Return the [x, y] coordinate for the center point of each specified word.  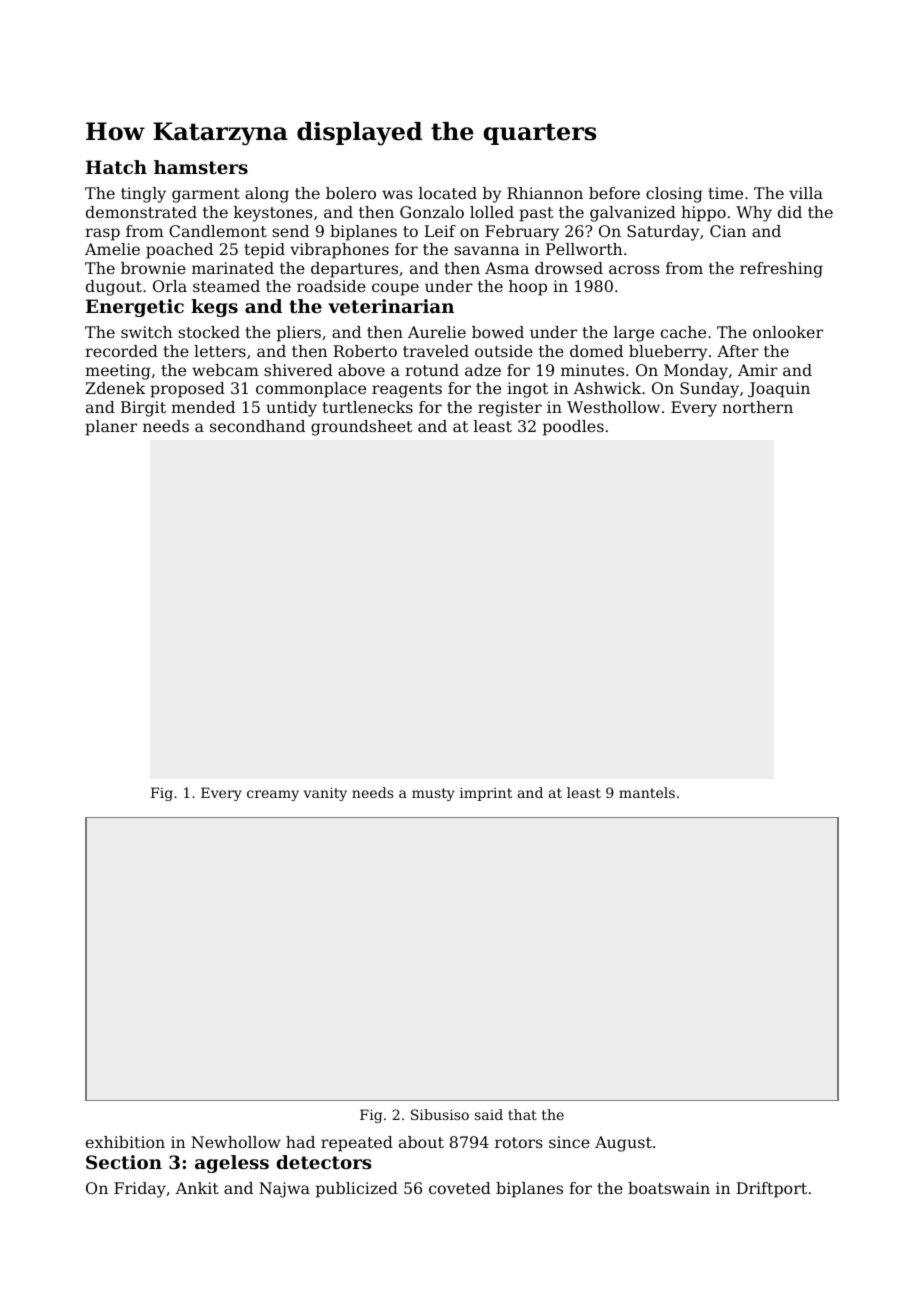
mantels [647, 792]
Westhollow [613, 407]
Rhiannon [545, 193]
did [790, 212]
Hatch [116, 167]
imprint [486, 794]
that [522, 1114]
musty [433, 794]
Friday [140, 1190]
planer [111, 428]
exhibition [125, 1142]
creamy [273, 795]
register [510, 409]
